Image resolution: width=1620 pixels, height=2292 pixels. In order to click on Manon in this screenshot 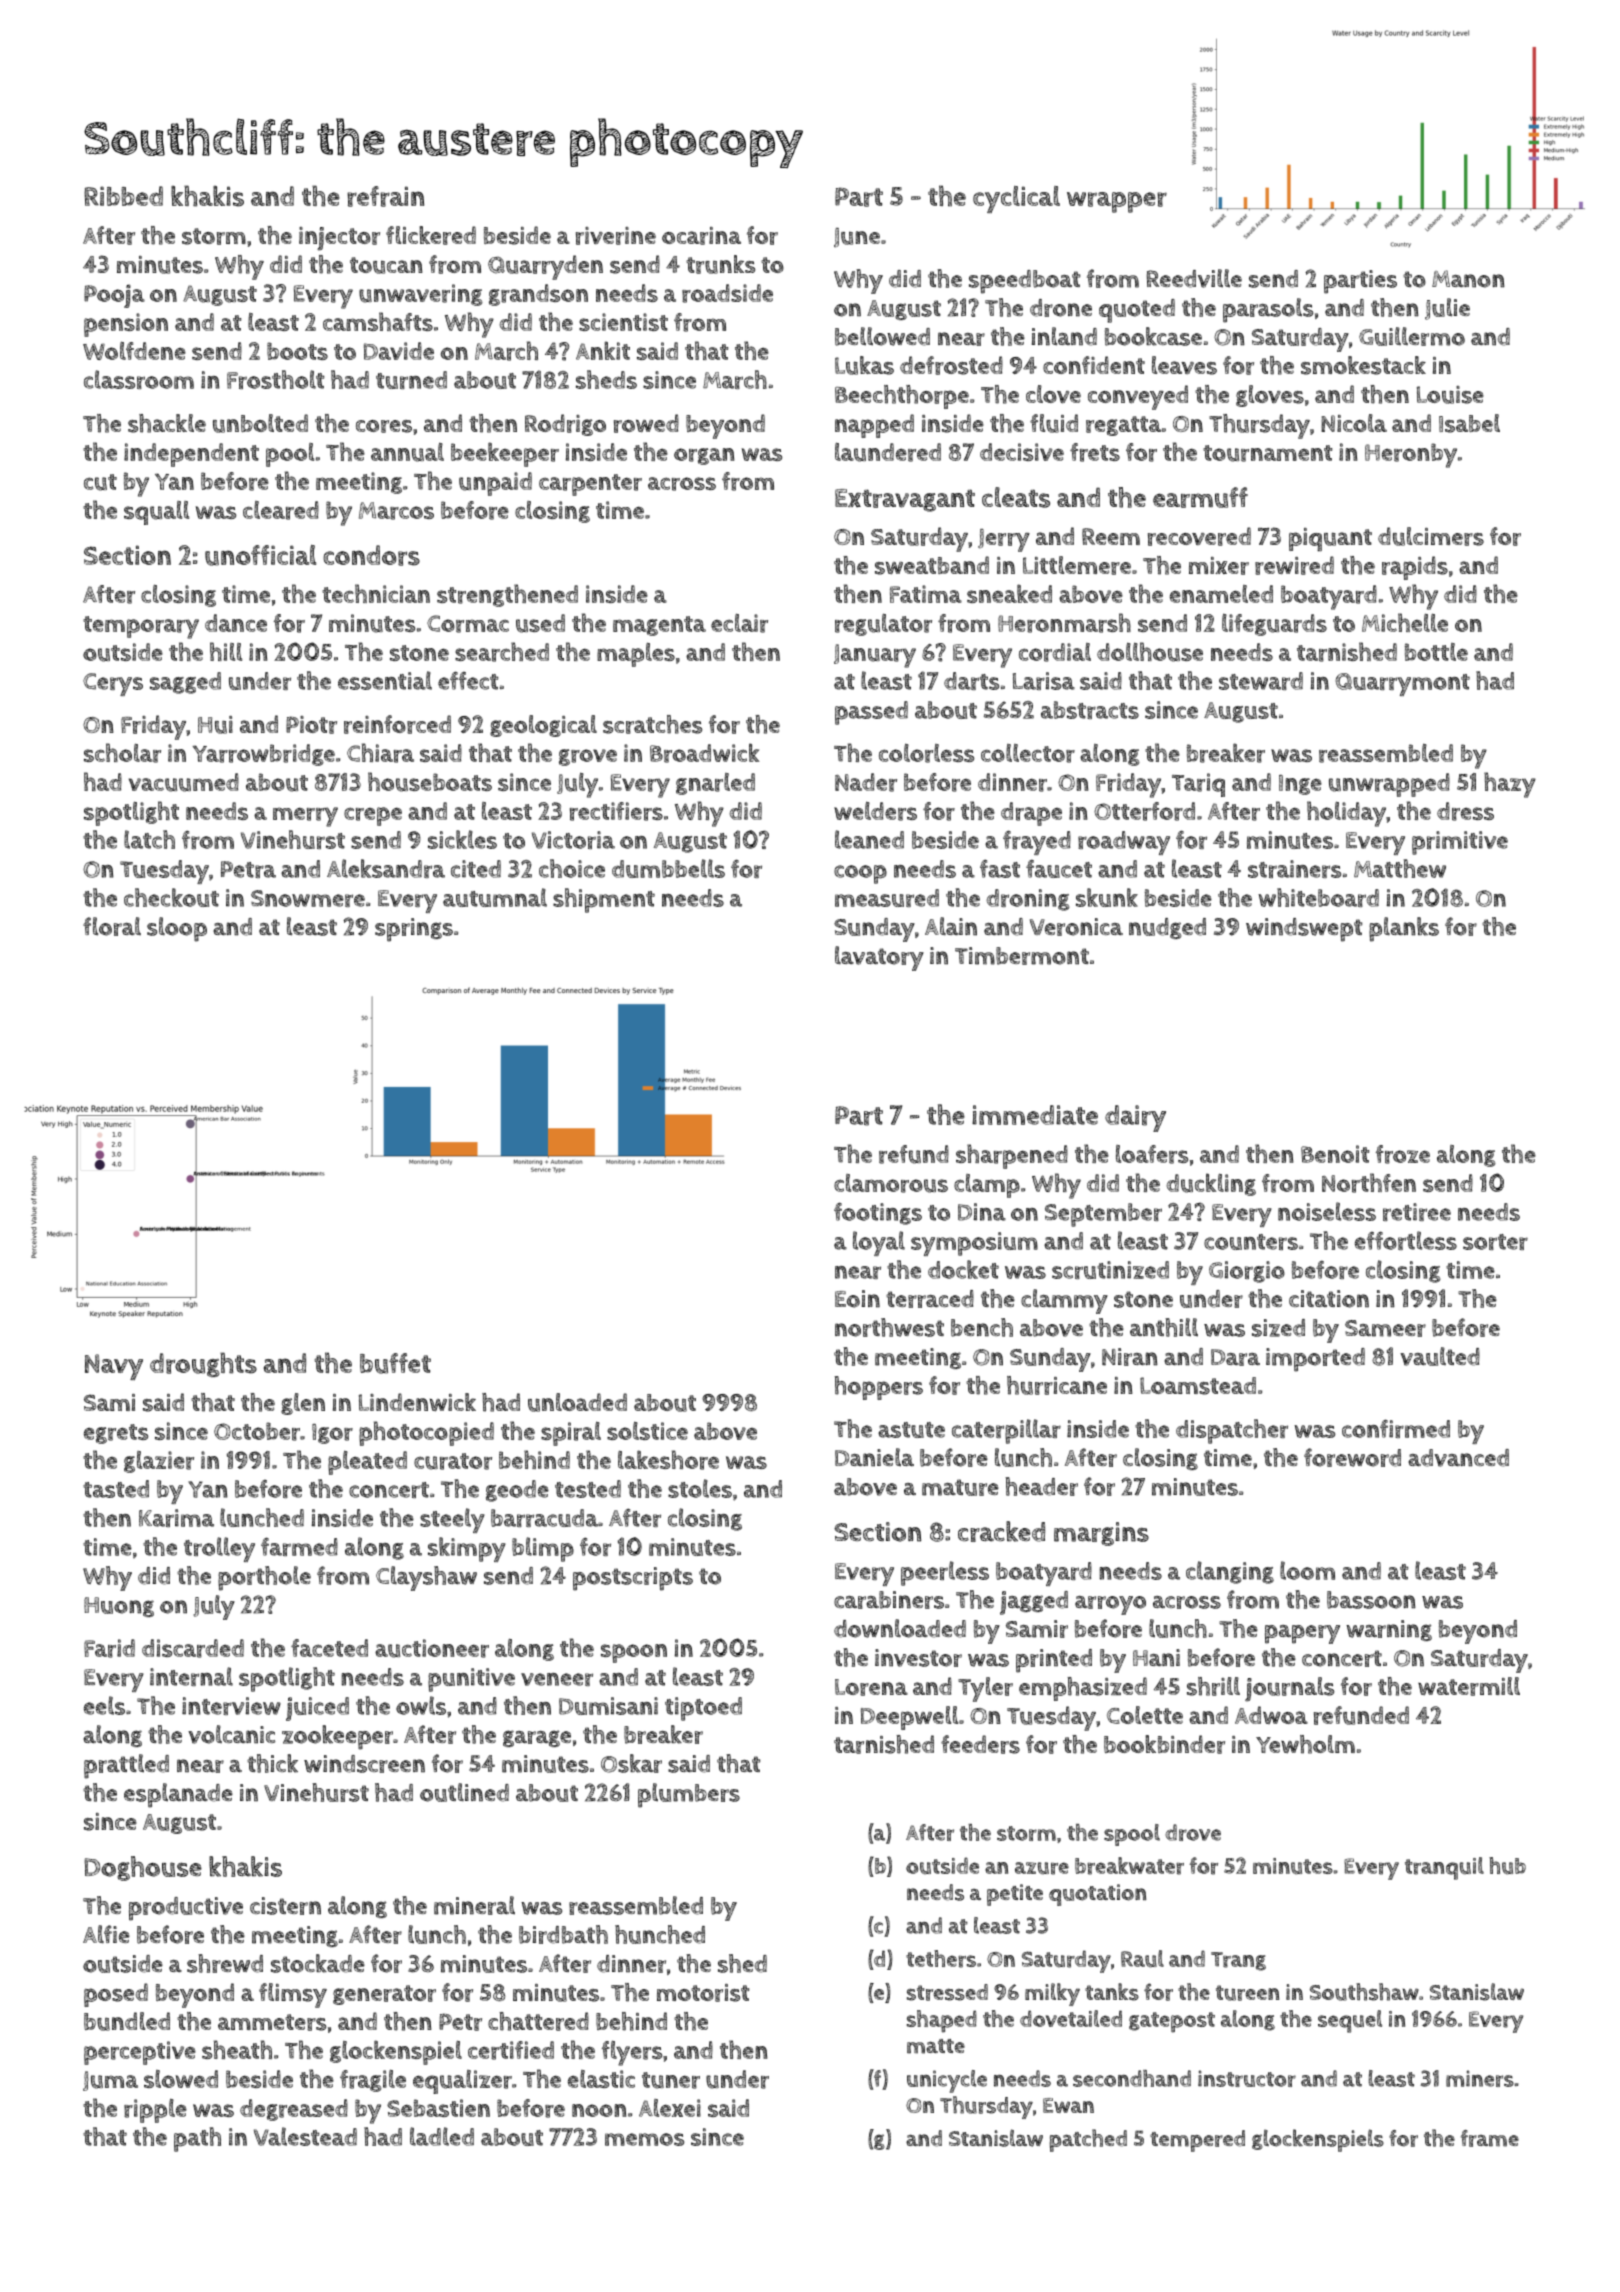, I will do `click(1468, 279)`.
